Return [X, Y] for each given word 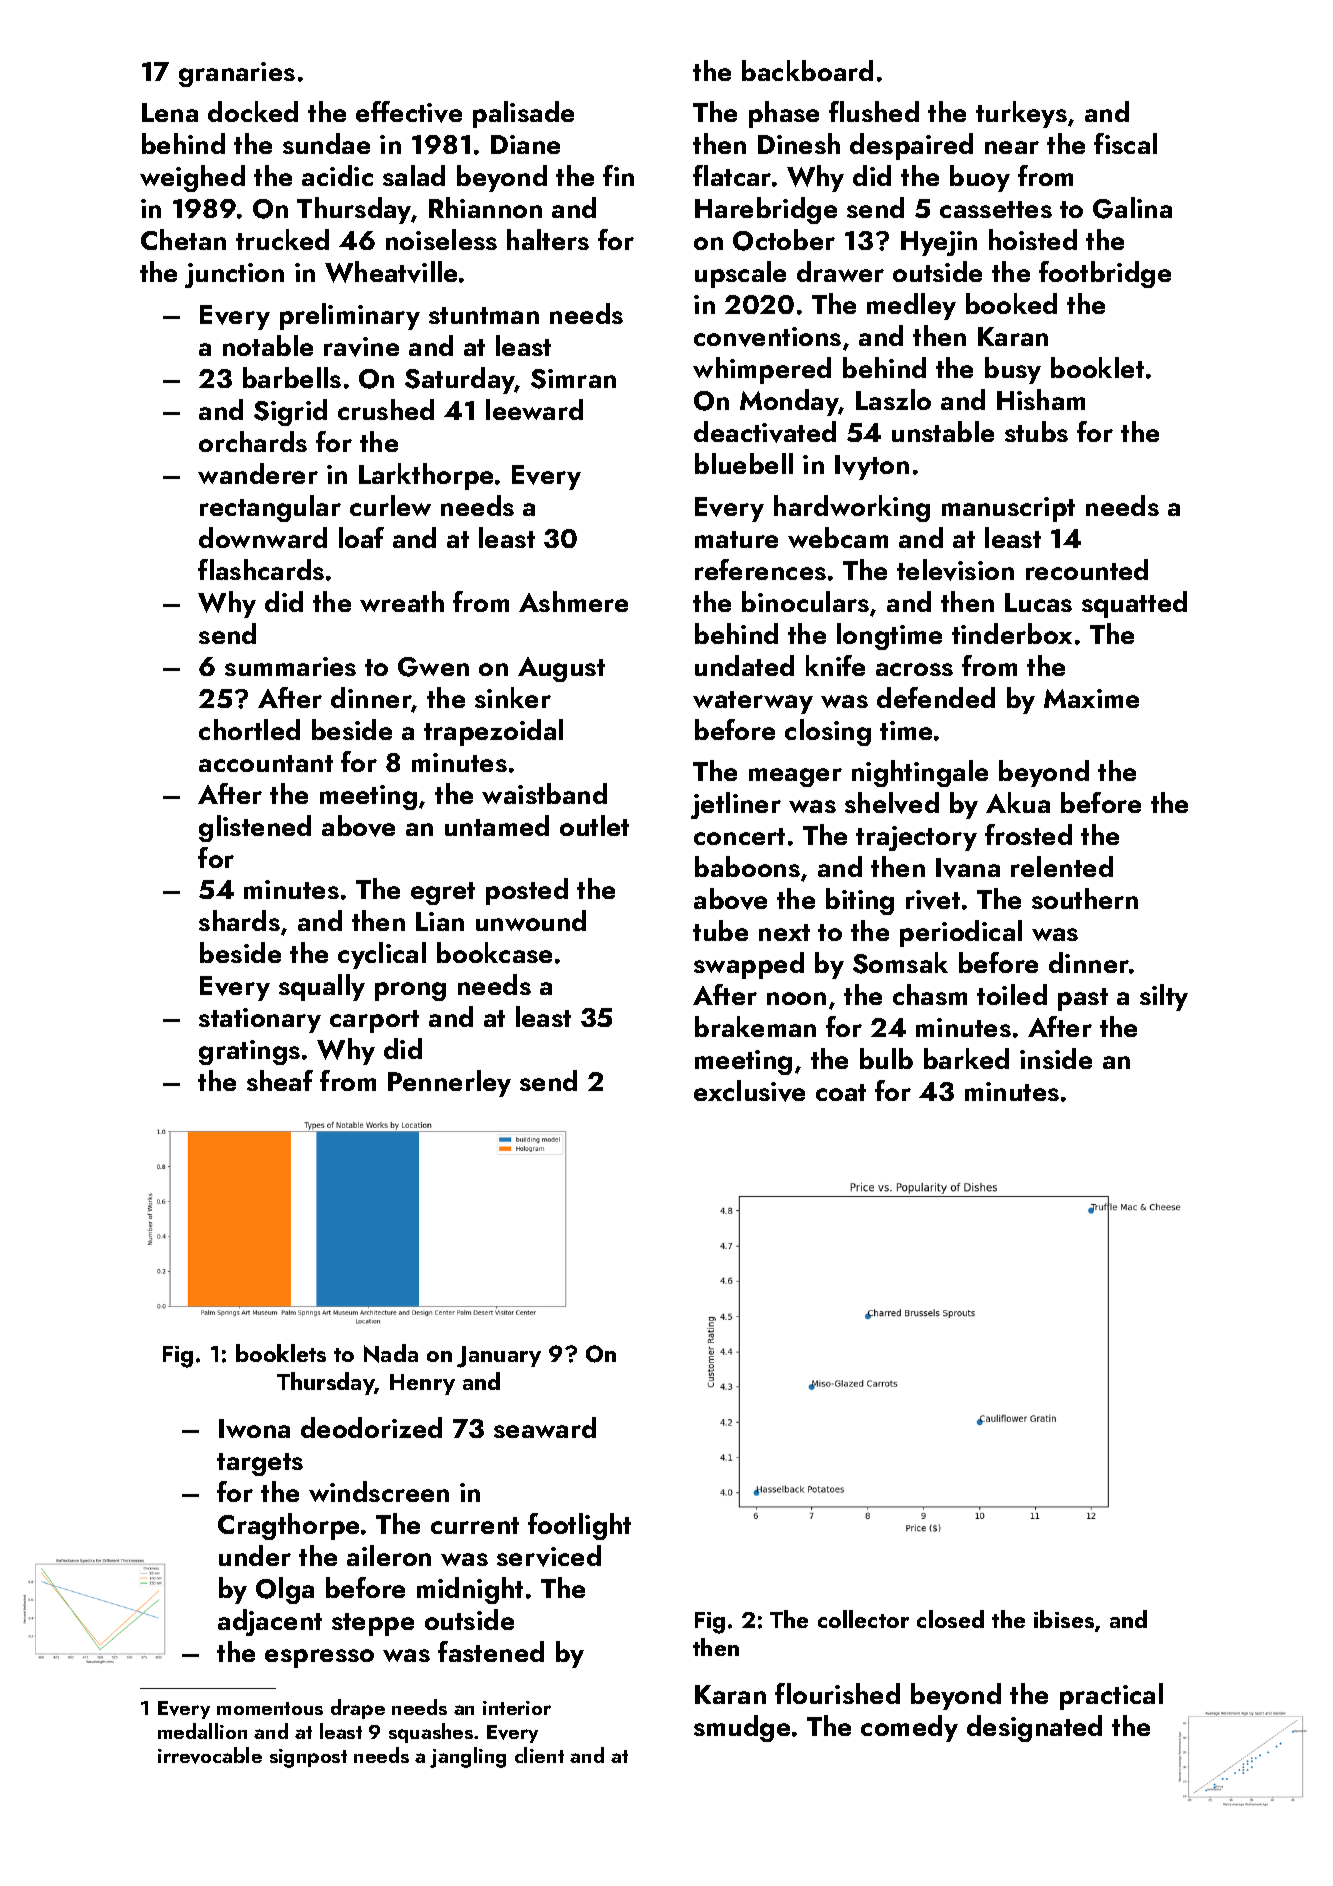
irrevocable [210, 1755]
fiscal [1125, 143]
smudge [742, 1728]
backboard [807, 70]
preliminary [350, 316]
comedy [909, 1728]
